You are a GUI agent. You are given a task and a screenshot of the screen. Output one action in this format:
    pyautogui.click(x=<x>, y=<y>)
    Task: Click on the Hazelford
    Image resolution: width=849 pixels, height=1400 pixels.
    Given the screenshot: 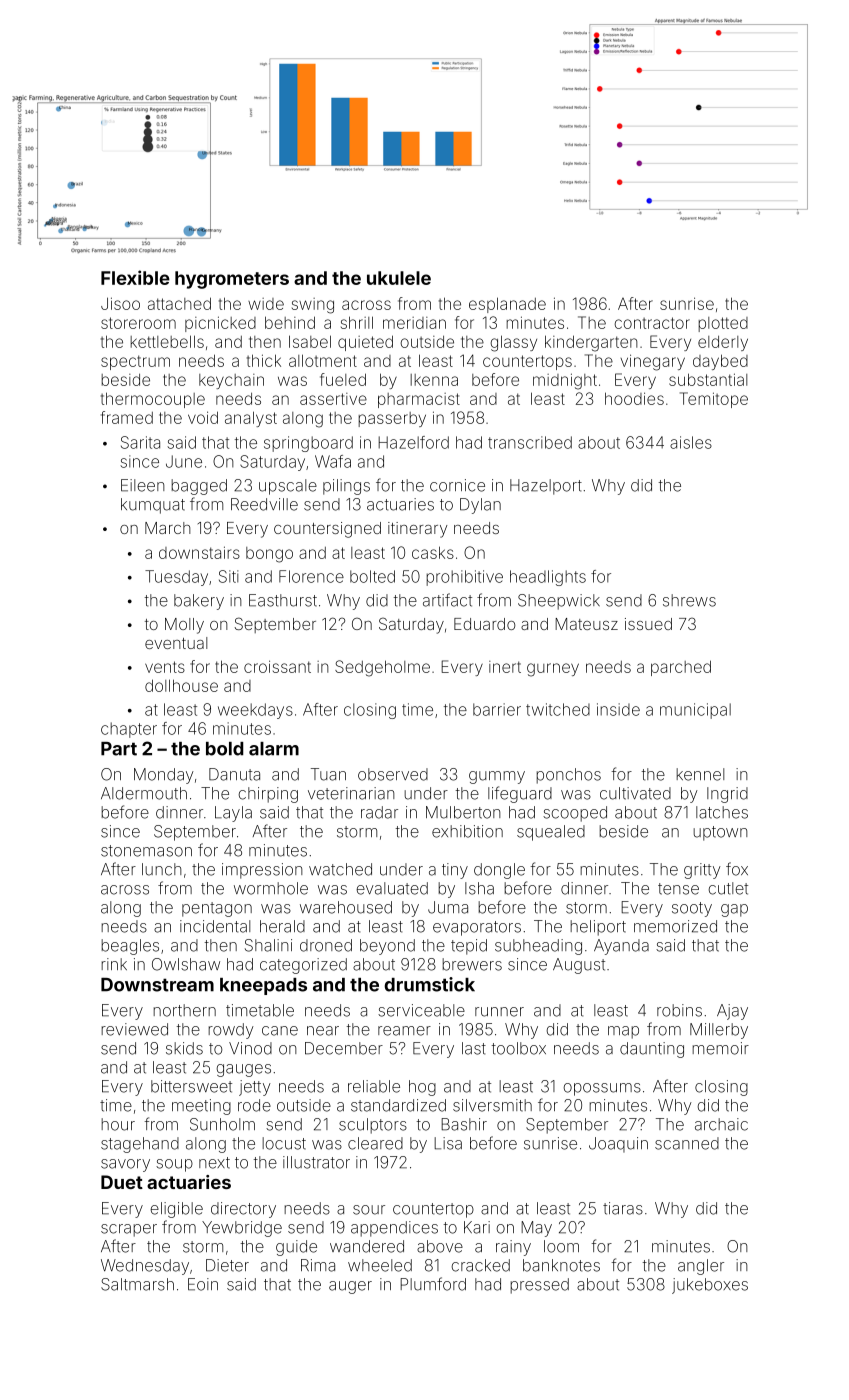 What is the action you would take?
    pyautogui.click(x=413, y=442)
